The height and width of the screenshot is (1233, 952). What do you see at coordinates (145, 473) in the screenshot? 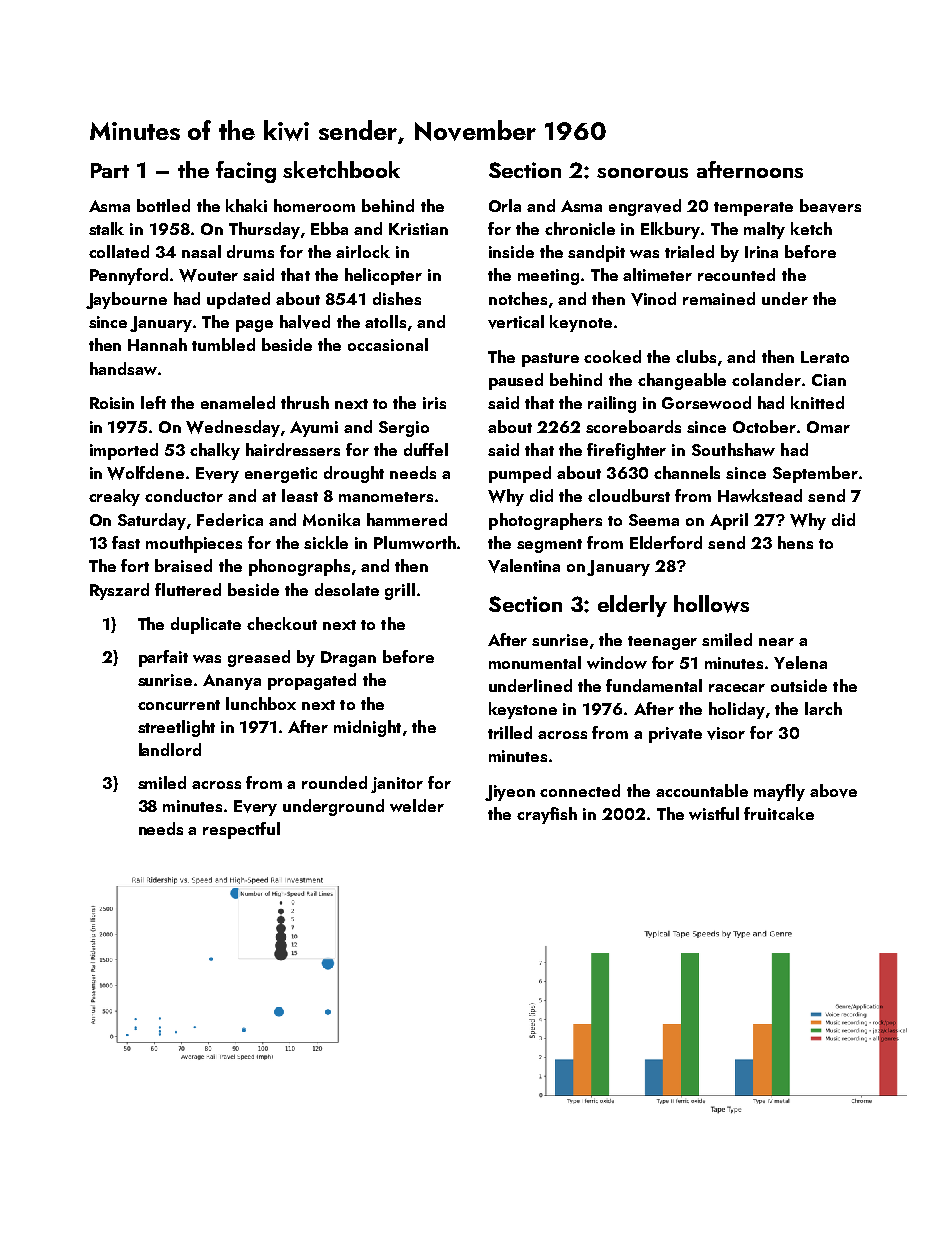
I see `Wolfdene` at bounding box center [145, 473].
